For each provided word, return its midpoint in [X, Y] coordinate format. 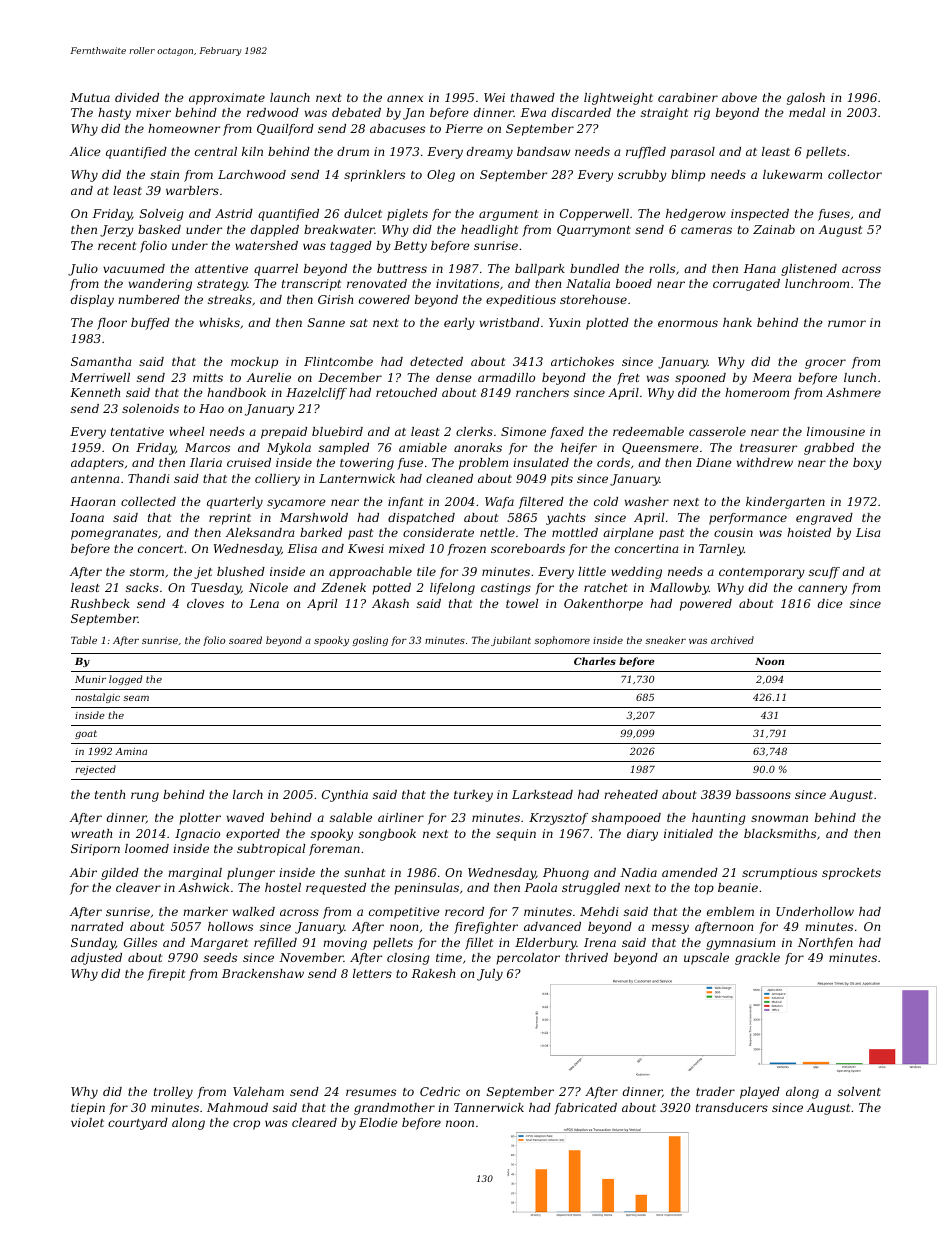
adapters [97, 464]
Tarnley [721, 550]
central [216, 151]
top [704, 889]
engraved [824, 519]
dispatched [421, 519]
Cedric [440, 1091]
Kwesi [366, 548]
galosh [806, 99]
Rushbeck [100, 603]
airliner [401, 817]
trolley [173, 1093]
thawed [533, 97]
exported [253, 835]
